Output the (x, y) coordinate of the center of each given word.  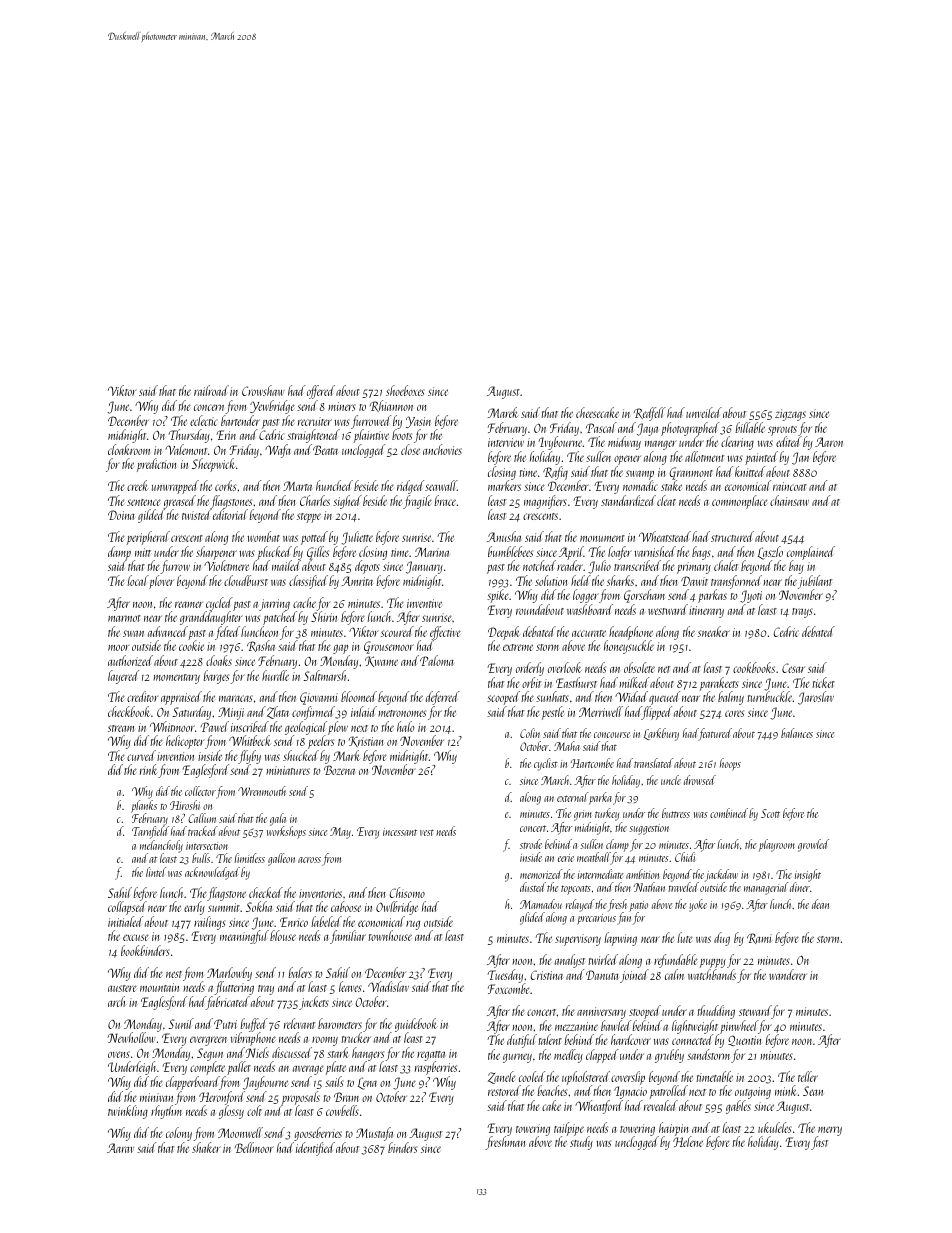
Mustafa (374, 1134)
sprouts (782, 431)
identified (315, 1149)
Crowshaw (263, 390)
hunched (334, 485)
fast (819, 1143)
